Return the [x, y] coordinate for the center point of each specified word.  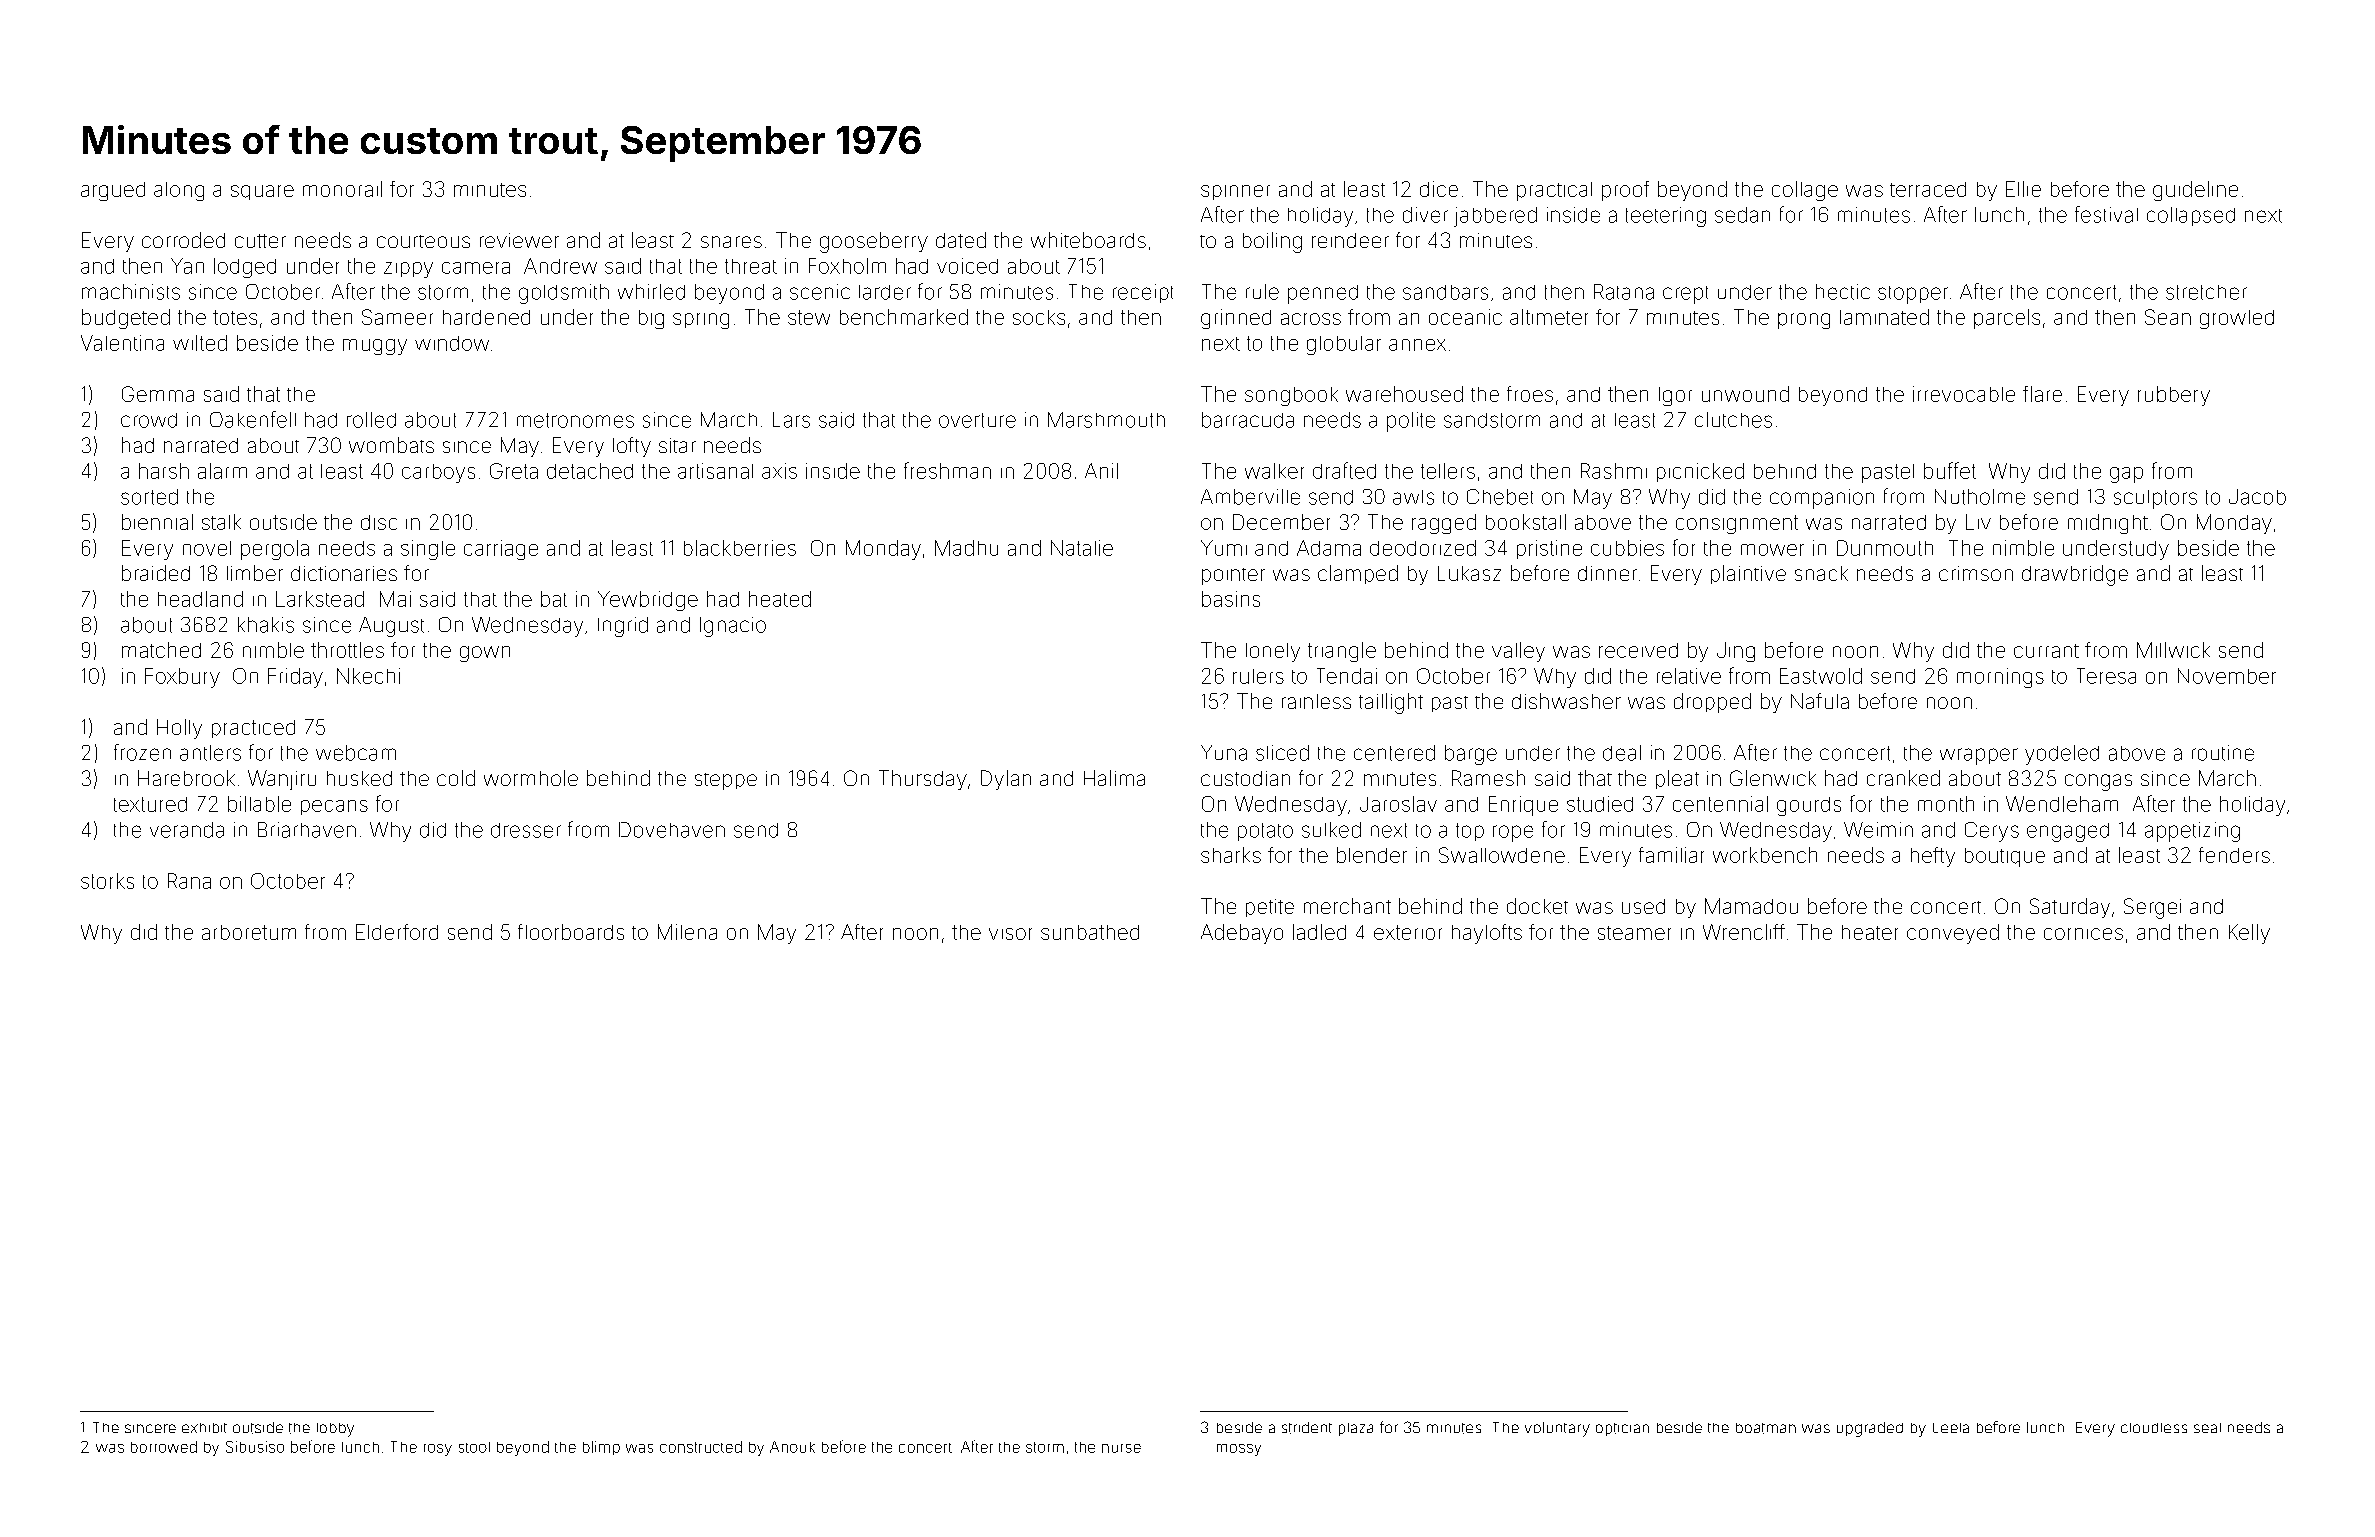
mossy [1239, 1450]
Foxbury [182, 678]
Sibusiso [255, 1447]
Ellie [2023, 189]
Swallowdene [1502, 855]
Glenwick [1773, 778]
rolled [371, 420]
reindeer [1350, 240]
